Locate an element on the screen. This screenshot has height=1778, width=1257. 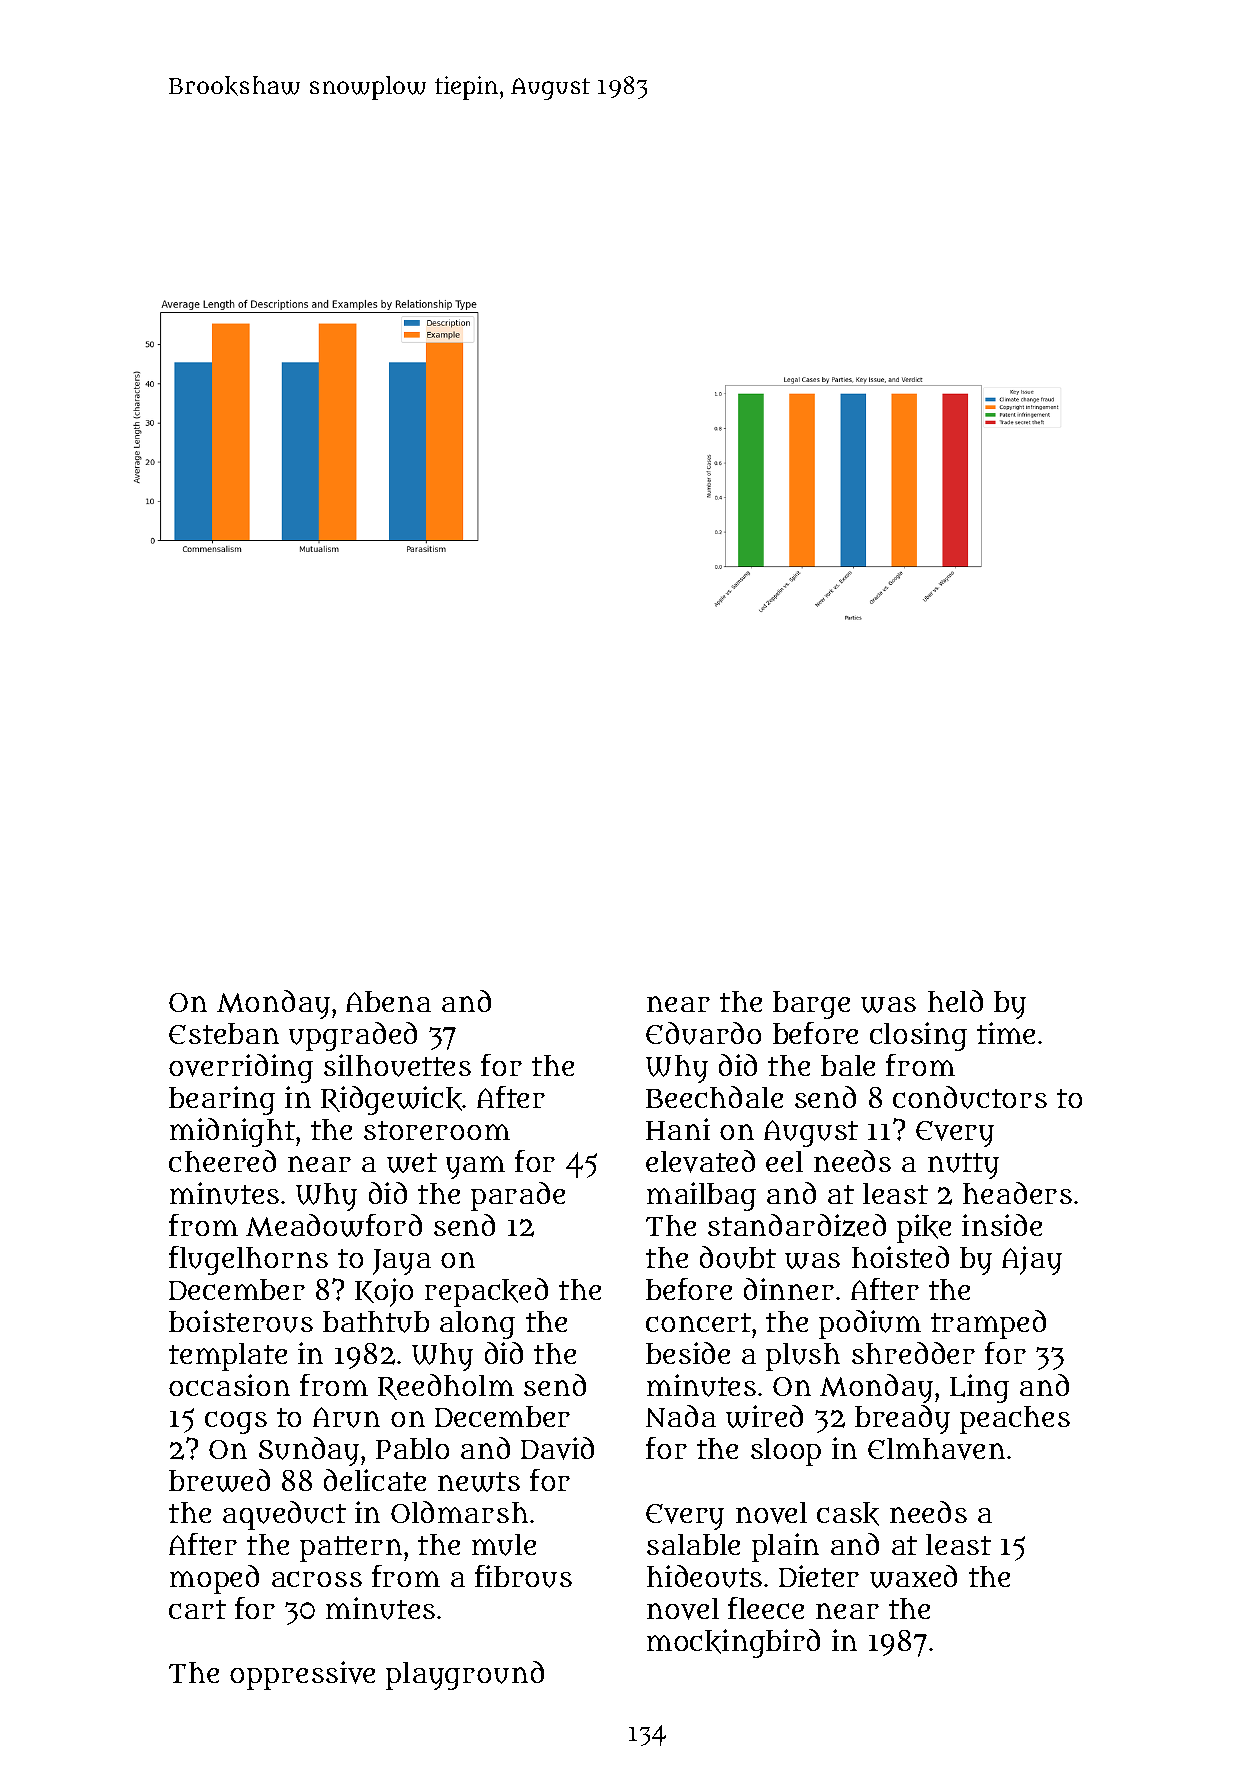
storeroom is located at coordinates (437, 1130).
